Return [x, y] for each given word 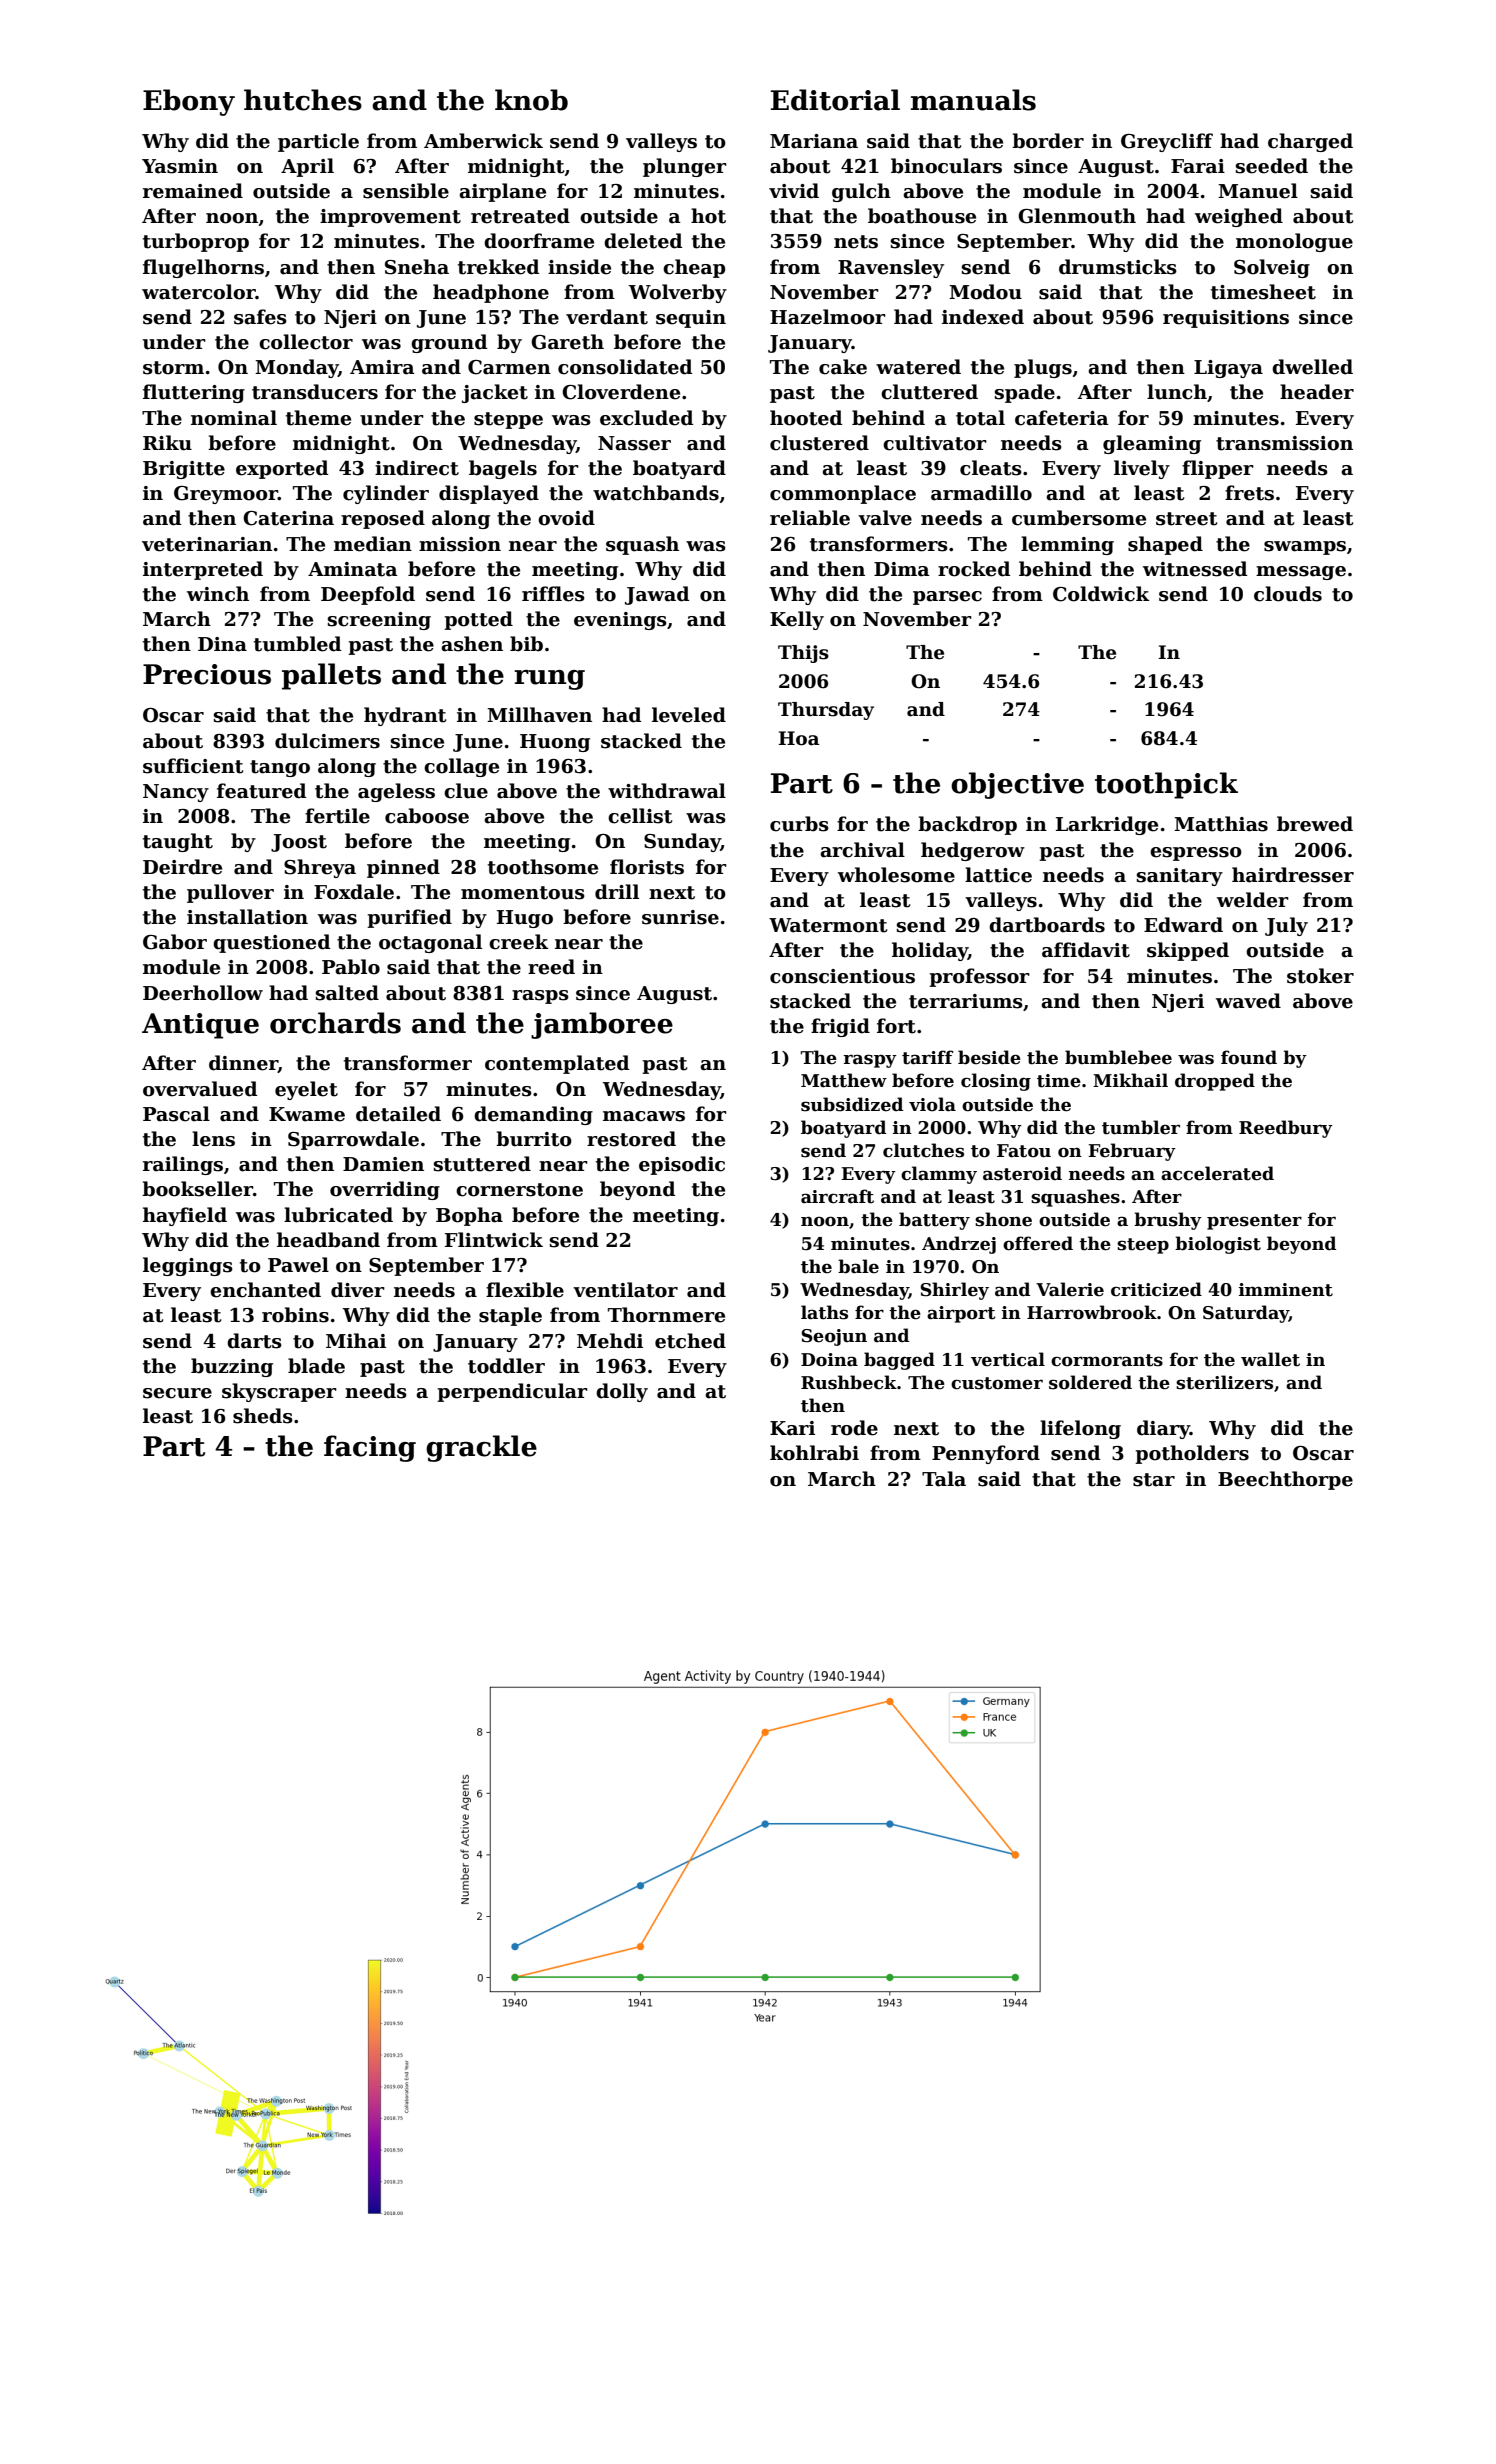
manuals [973, 100]
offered [1038, 1243]
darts [254, 1341]
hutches [303, 100]
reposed [383, 519]
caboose [427, 816]
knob [531, 100]
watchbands [656, 493]
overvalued [200, 1089]
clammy [939, 1175]
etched [690, 1341]
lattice [998, 875]
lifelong [1080, 1429]
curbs [799, 824]
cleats [991, 468]
